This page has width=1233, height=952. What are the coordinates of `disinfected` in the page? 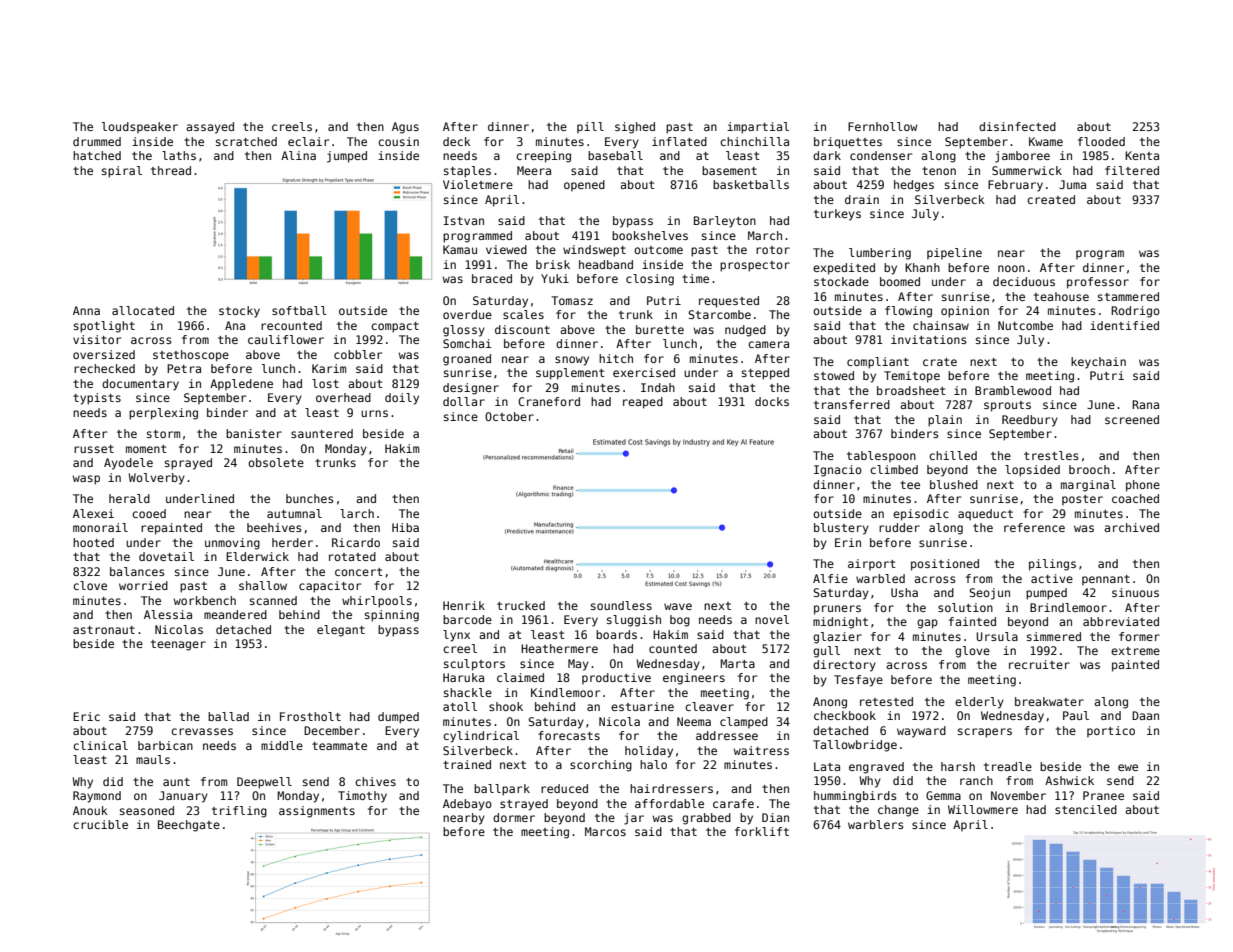 It's located at (1017, 126).
